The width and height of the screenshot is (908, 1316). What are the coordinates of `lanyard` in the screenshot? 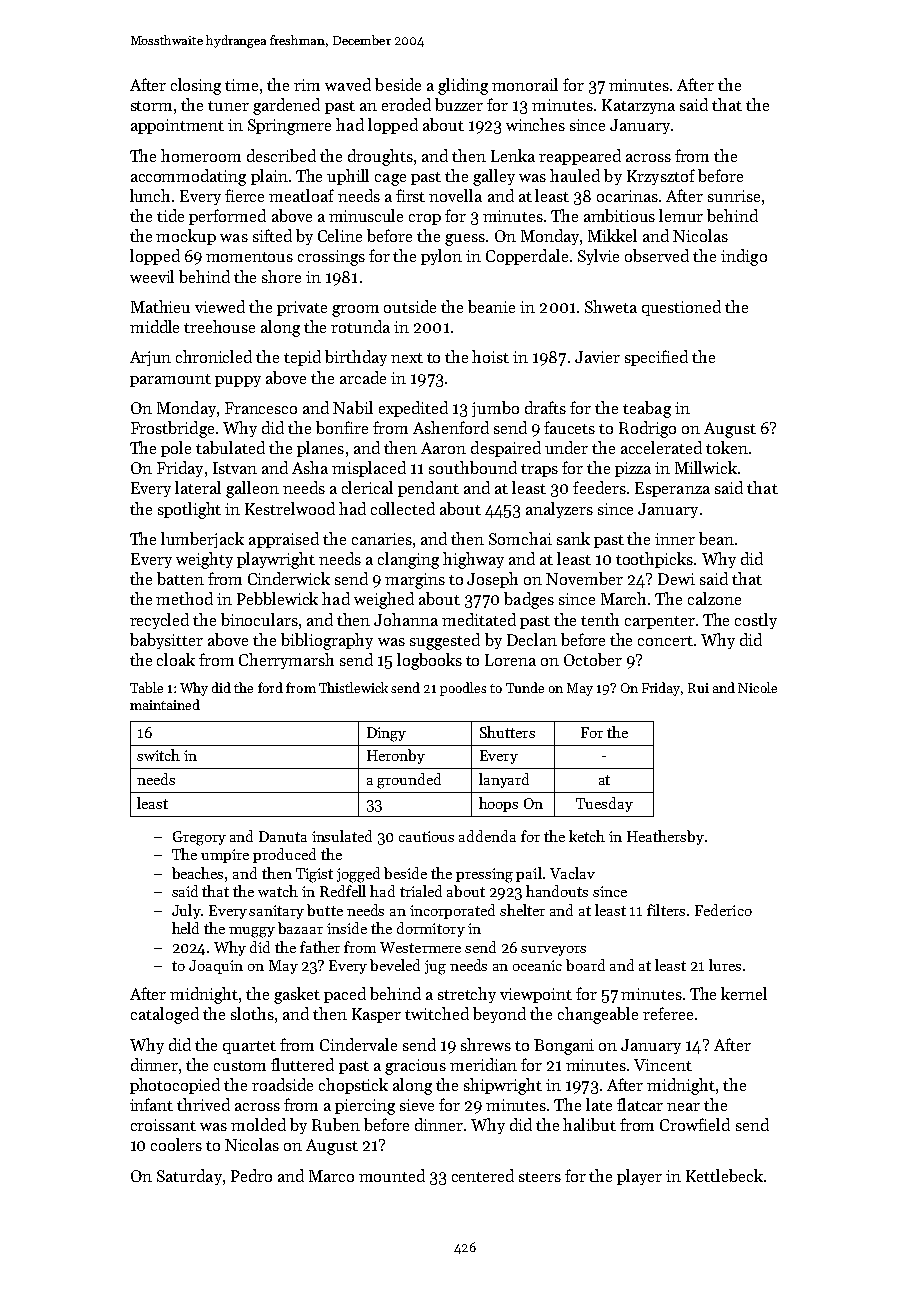 It's located at (504, 780).
